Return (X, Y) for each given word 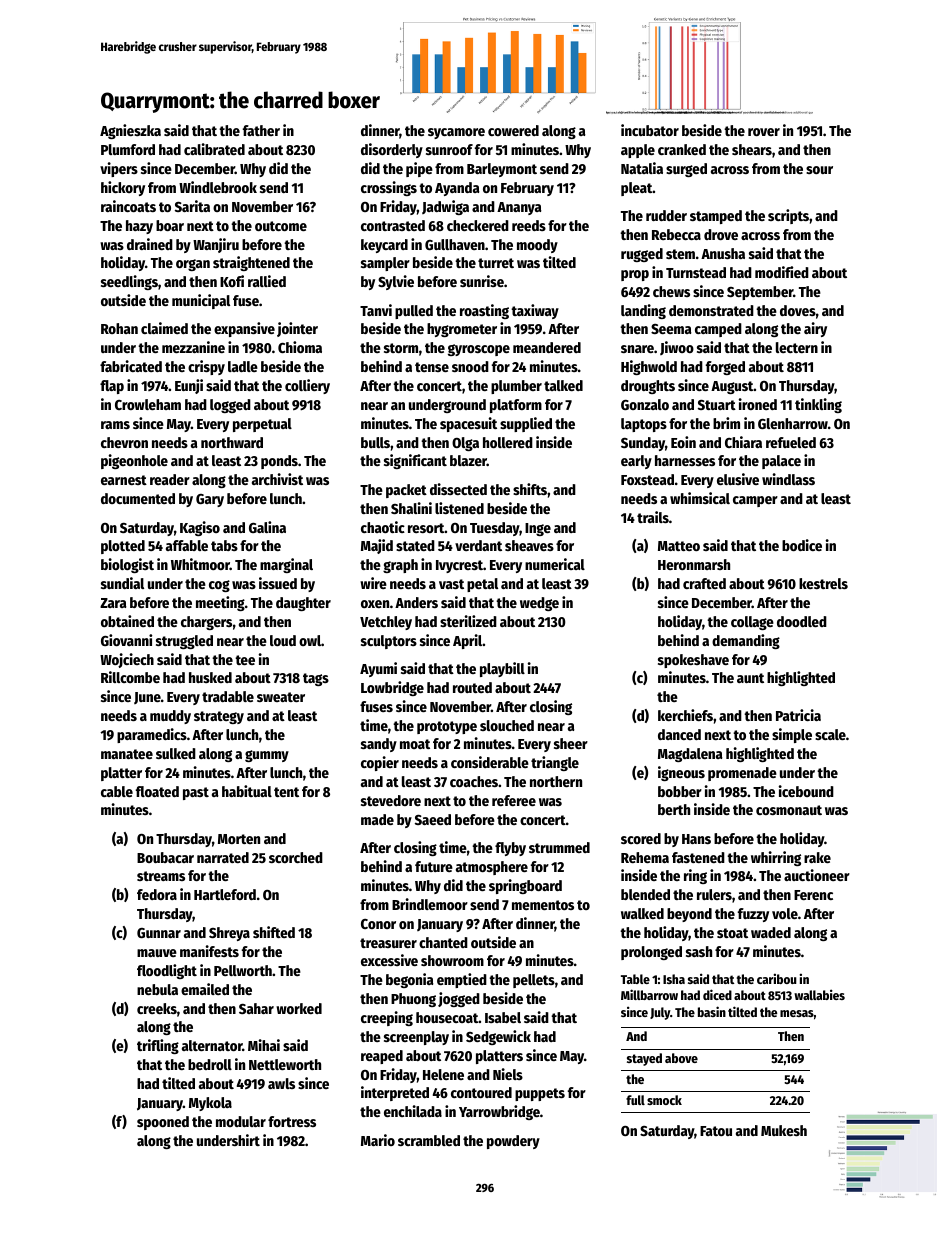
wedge (539, 604)
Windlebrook (218, 187)
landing (643, 311)
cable (117, 791)
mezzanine (193, 347)
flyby (510, 849)
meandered (547, 347)
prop (635, 275)
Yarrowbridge (499, 1112)
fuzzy (753, 915)
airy (815, 329)
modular (241, 1121)
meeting (220, 603)
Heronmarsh (694, 564)
